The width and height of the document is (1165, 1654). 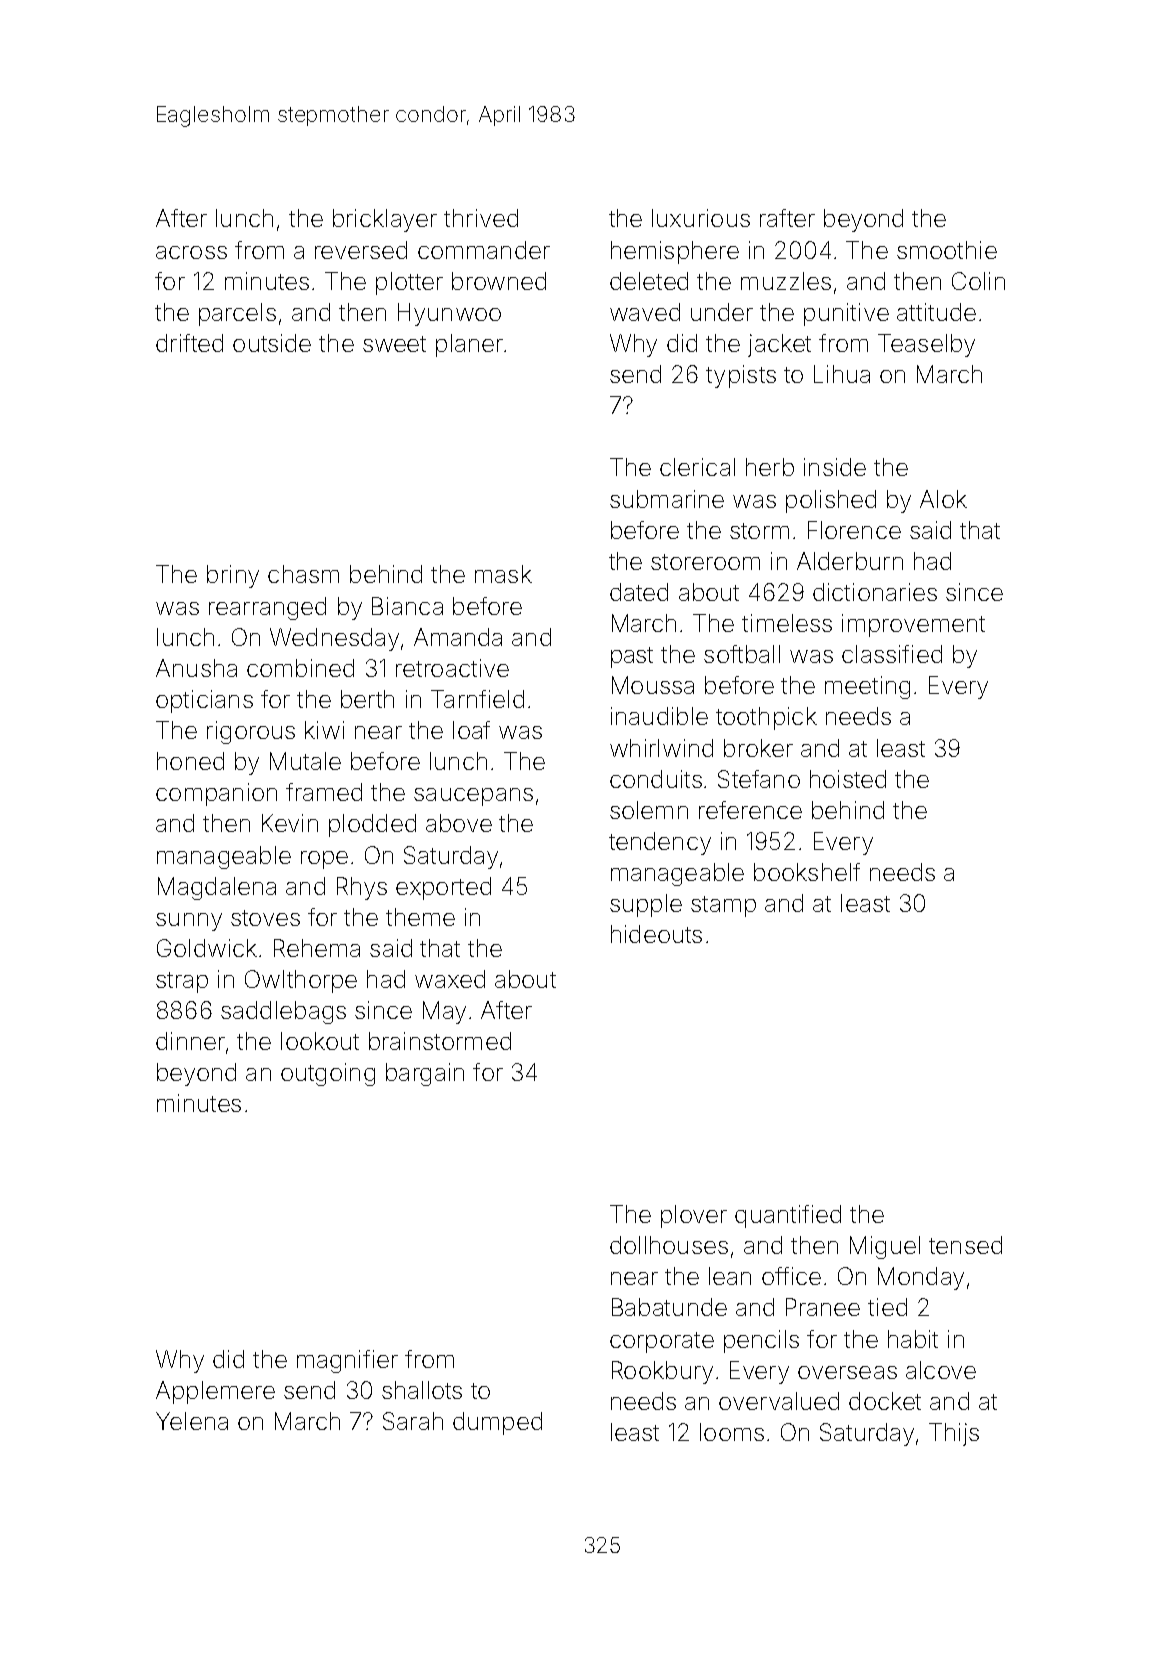 What do you see at coordinates (182, 982) in the document?
I see `strap` at bounding box center [182, 982].
